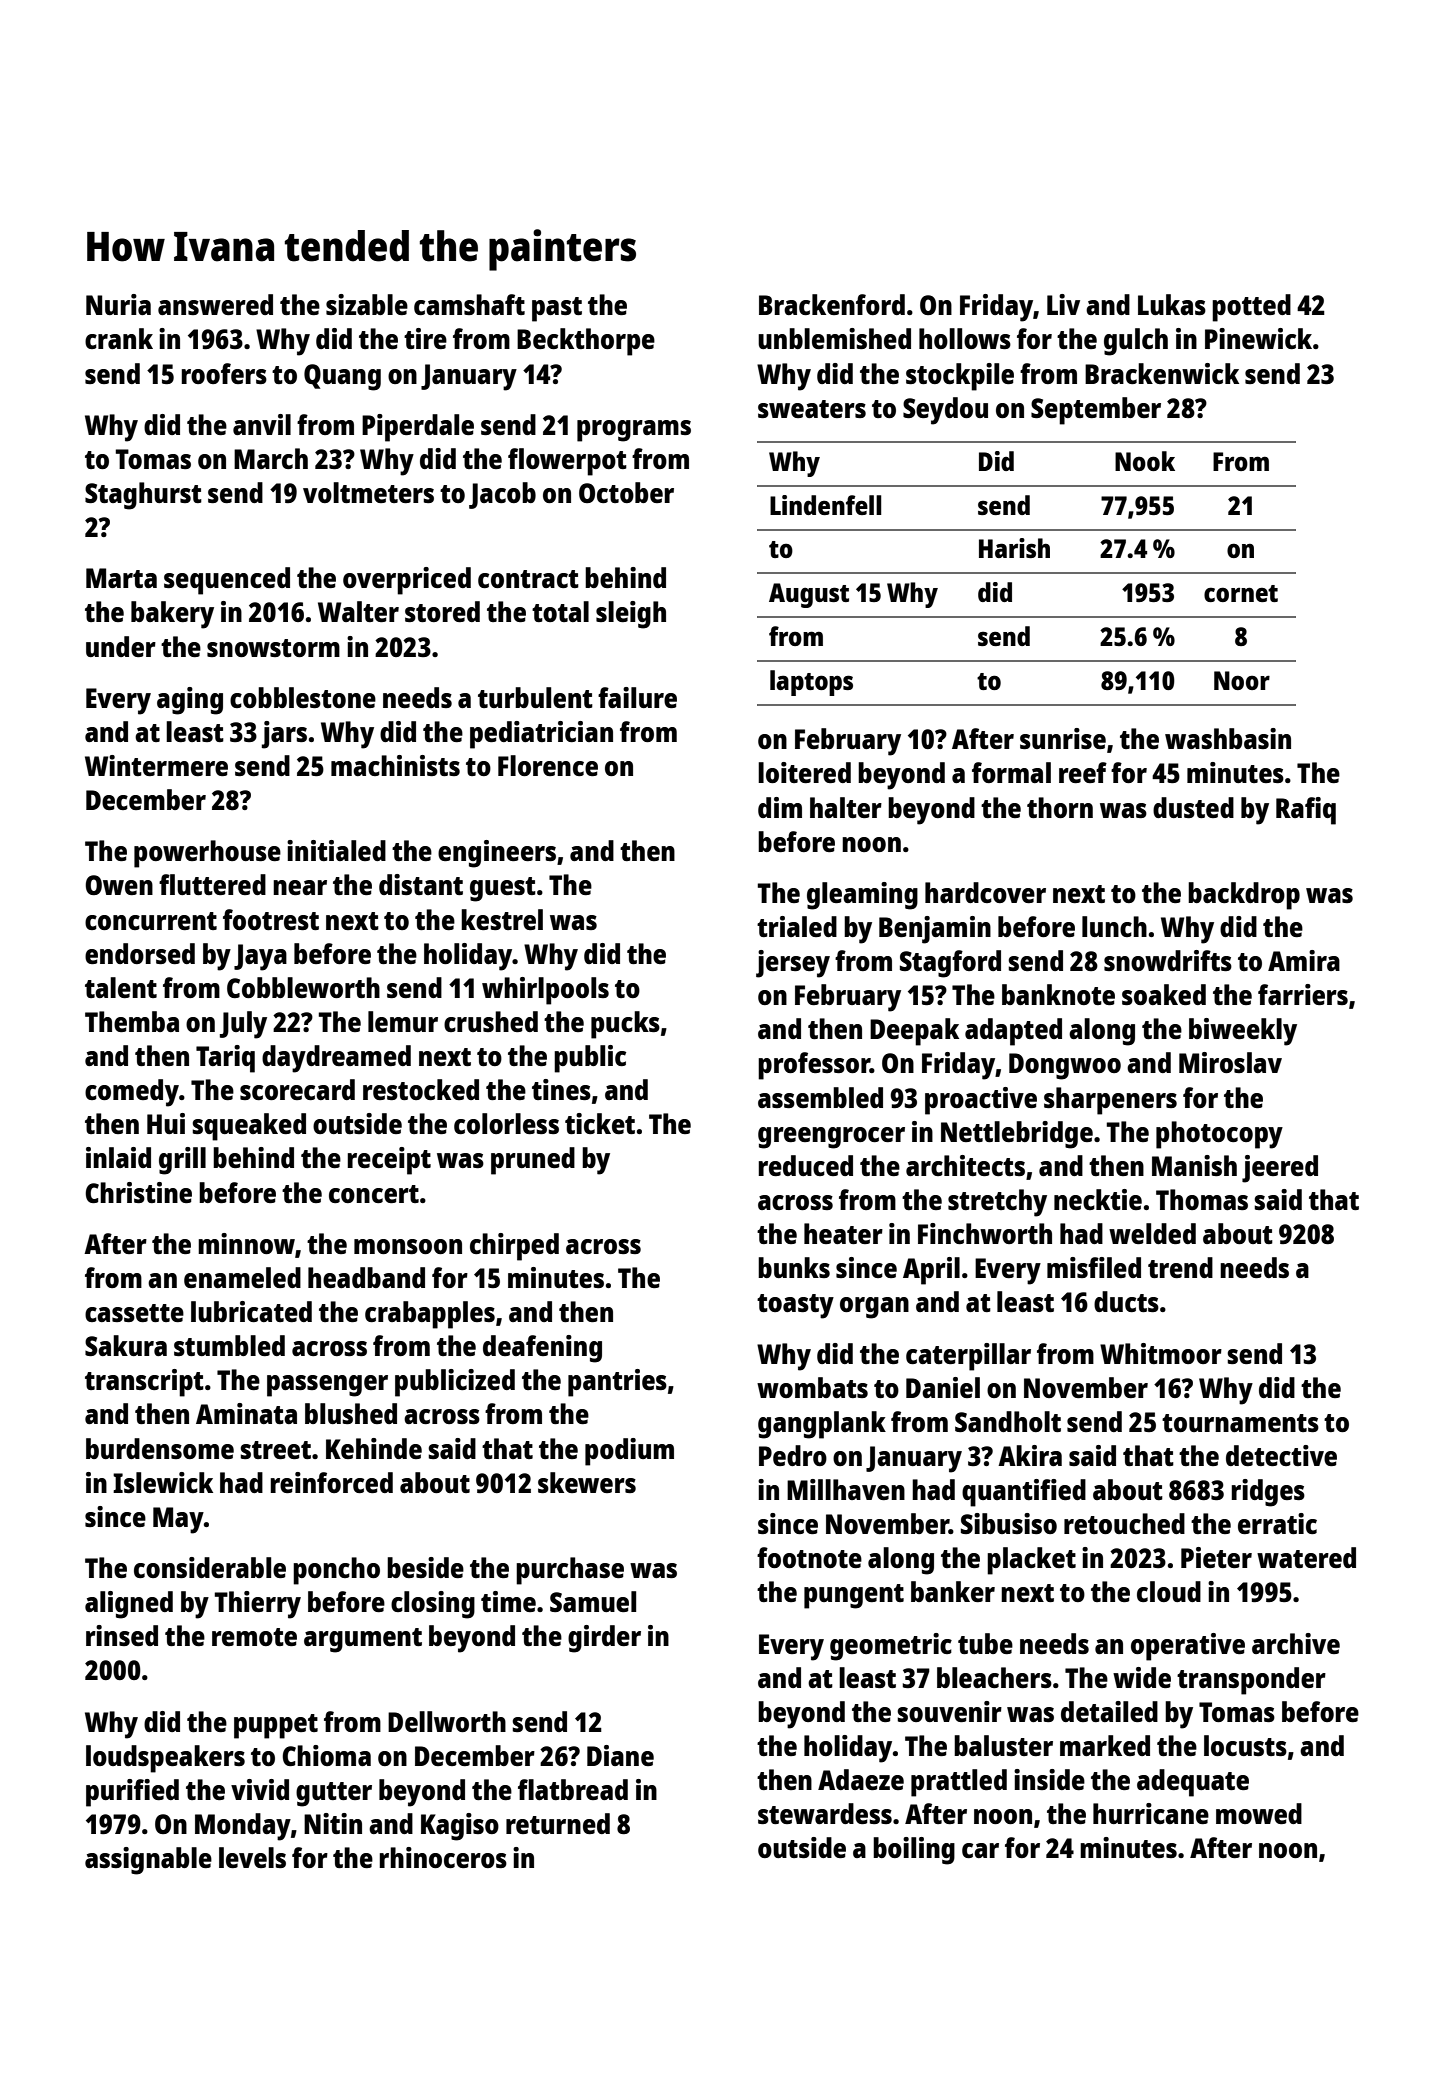 The height and width of the screenshot is (2100, 1450). Describe the element at coordinates (812, 409) in the screenshot. I see `sweaters` at that location.
